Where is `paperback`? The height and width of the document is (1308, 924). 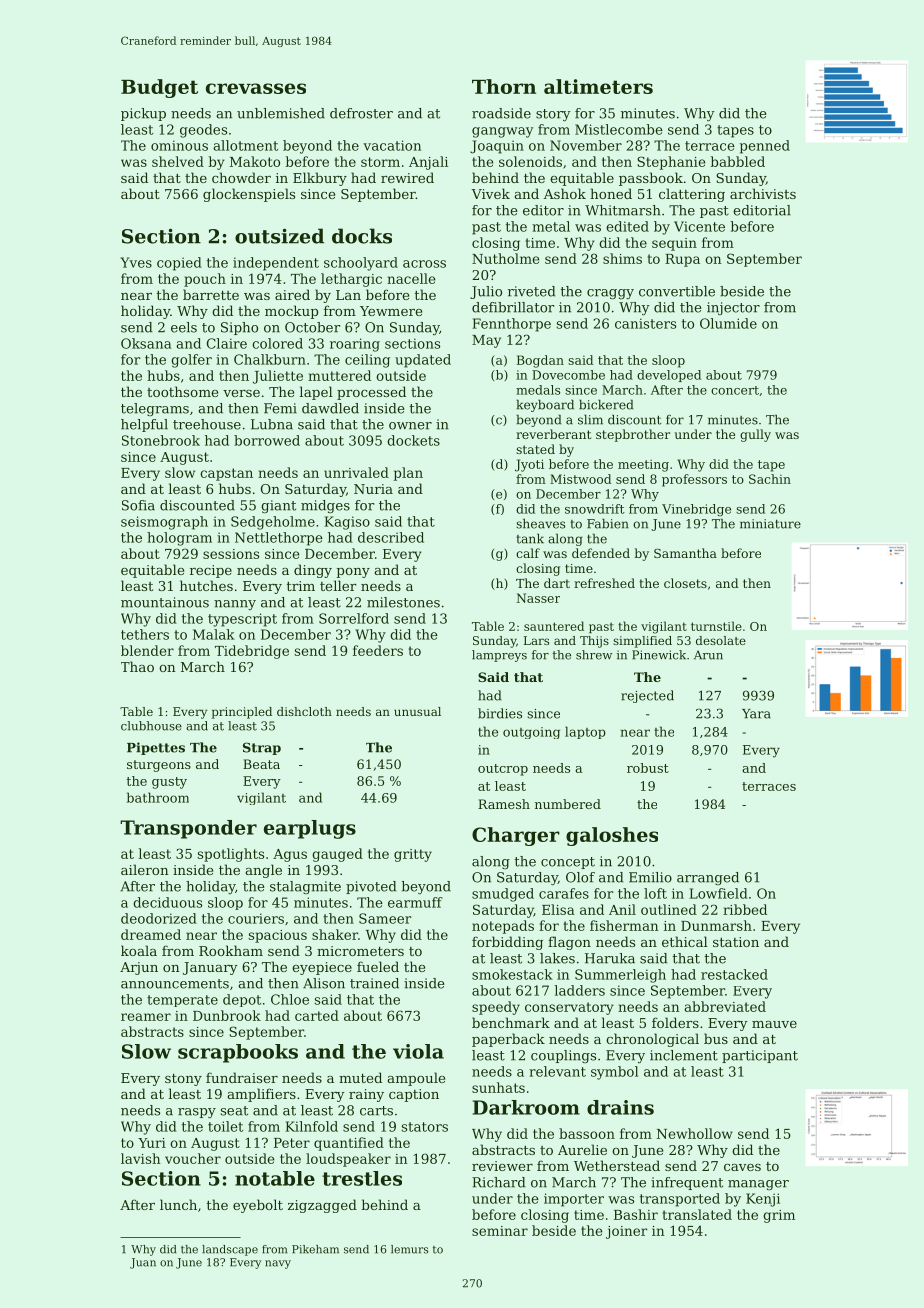 paperback is located at coordinates (508, 1040).
